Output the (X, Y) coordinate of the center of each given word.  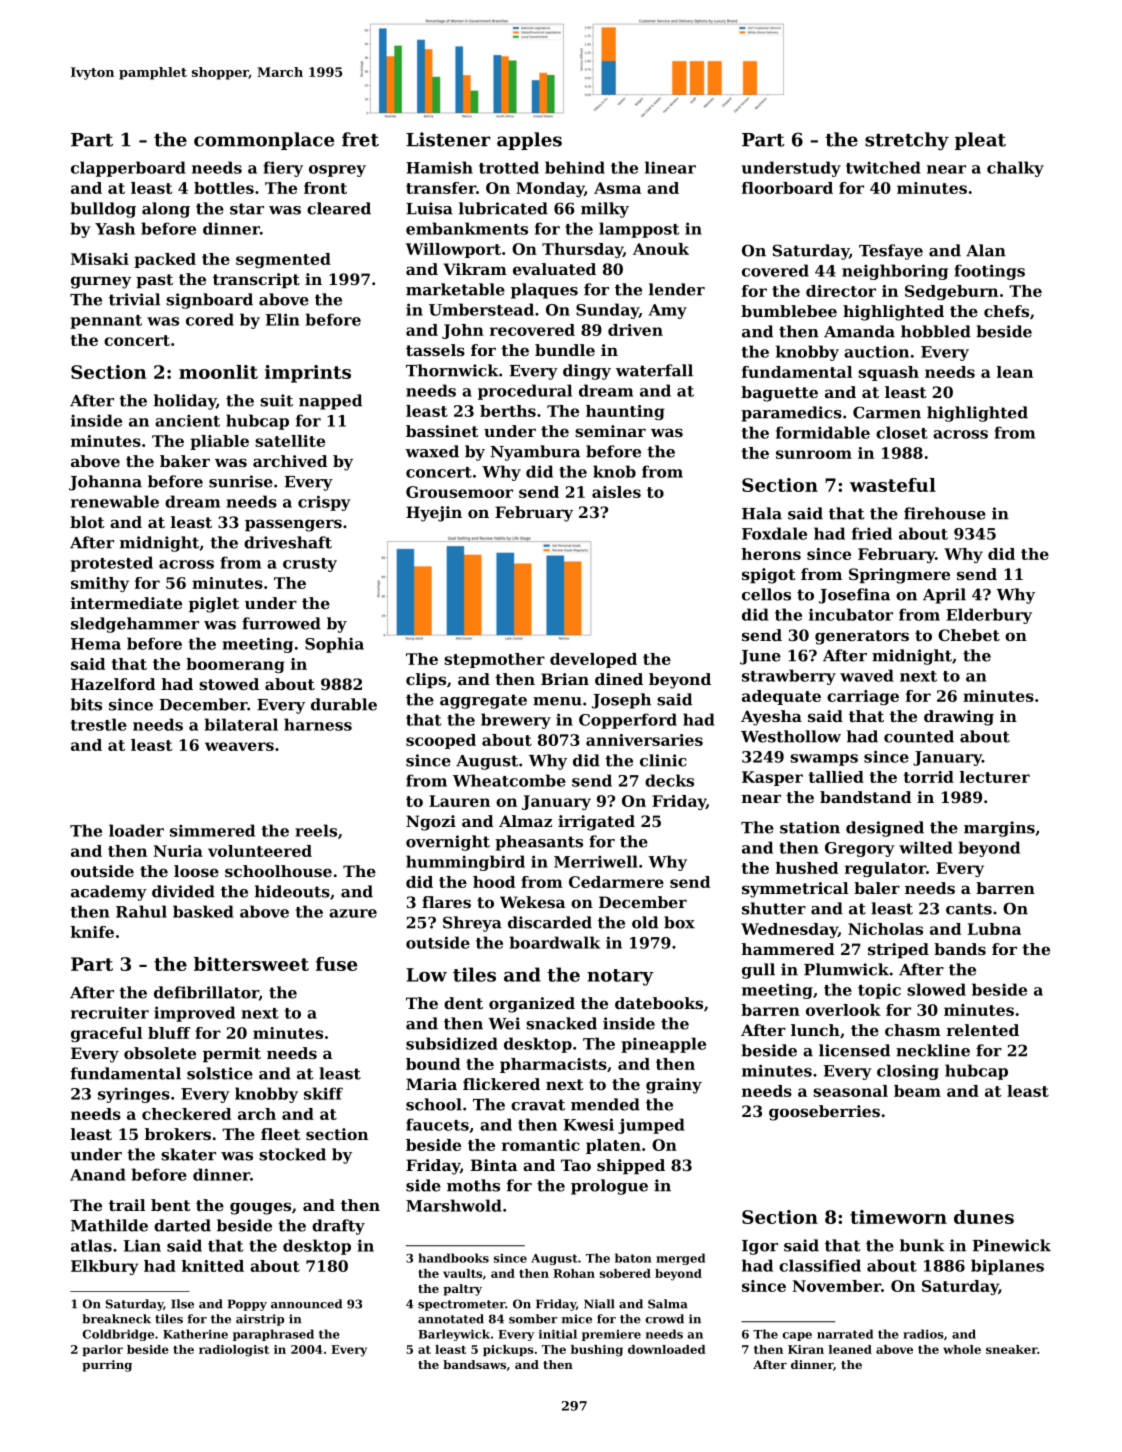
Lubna (994, 929)
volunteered (260, 851)
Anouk (661, 249)
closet (902, 432)
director (841, 291)
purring (107, 1366)
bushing (597, 1351)
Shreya (472, 924)
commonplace (264, 141)
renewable (115, 501)
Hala (762, 513)
